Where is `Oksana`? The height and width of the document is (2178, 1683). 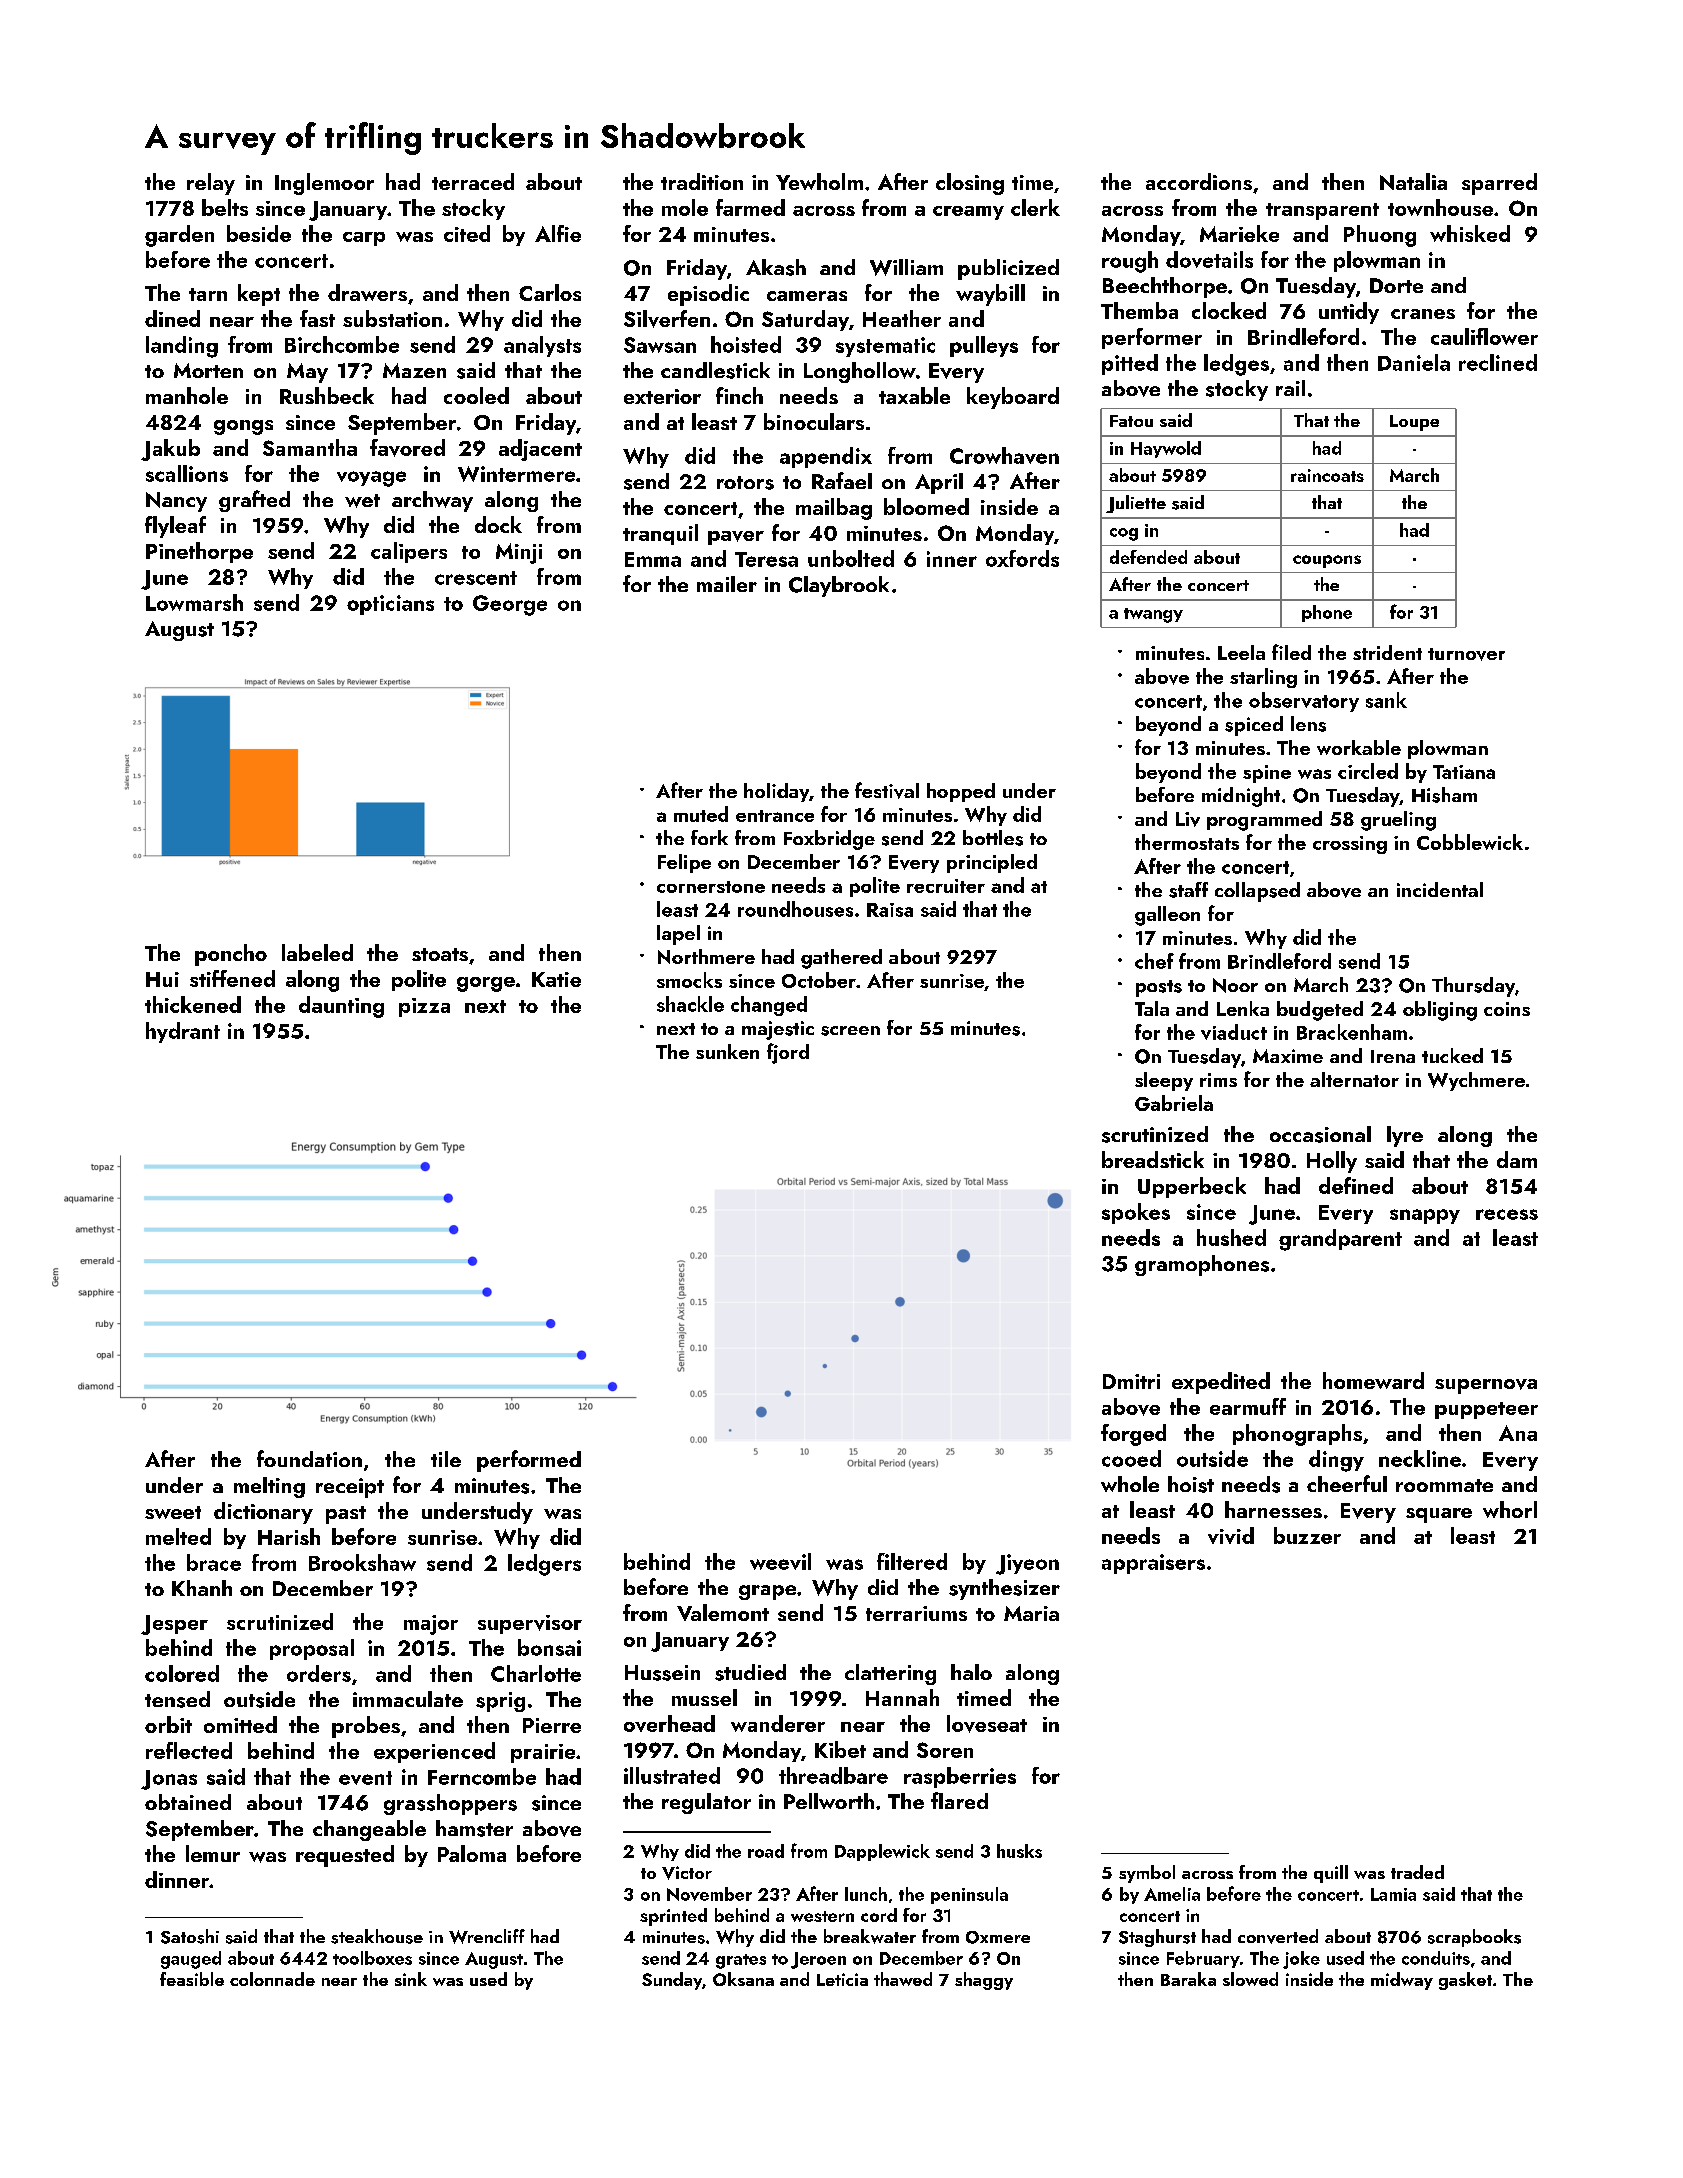 Oksana is located at coordinates (743, 1979).
